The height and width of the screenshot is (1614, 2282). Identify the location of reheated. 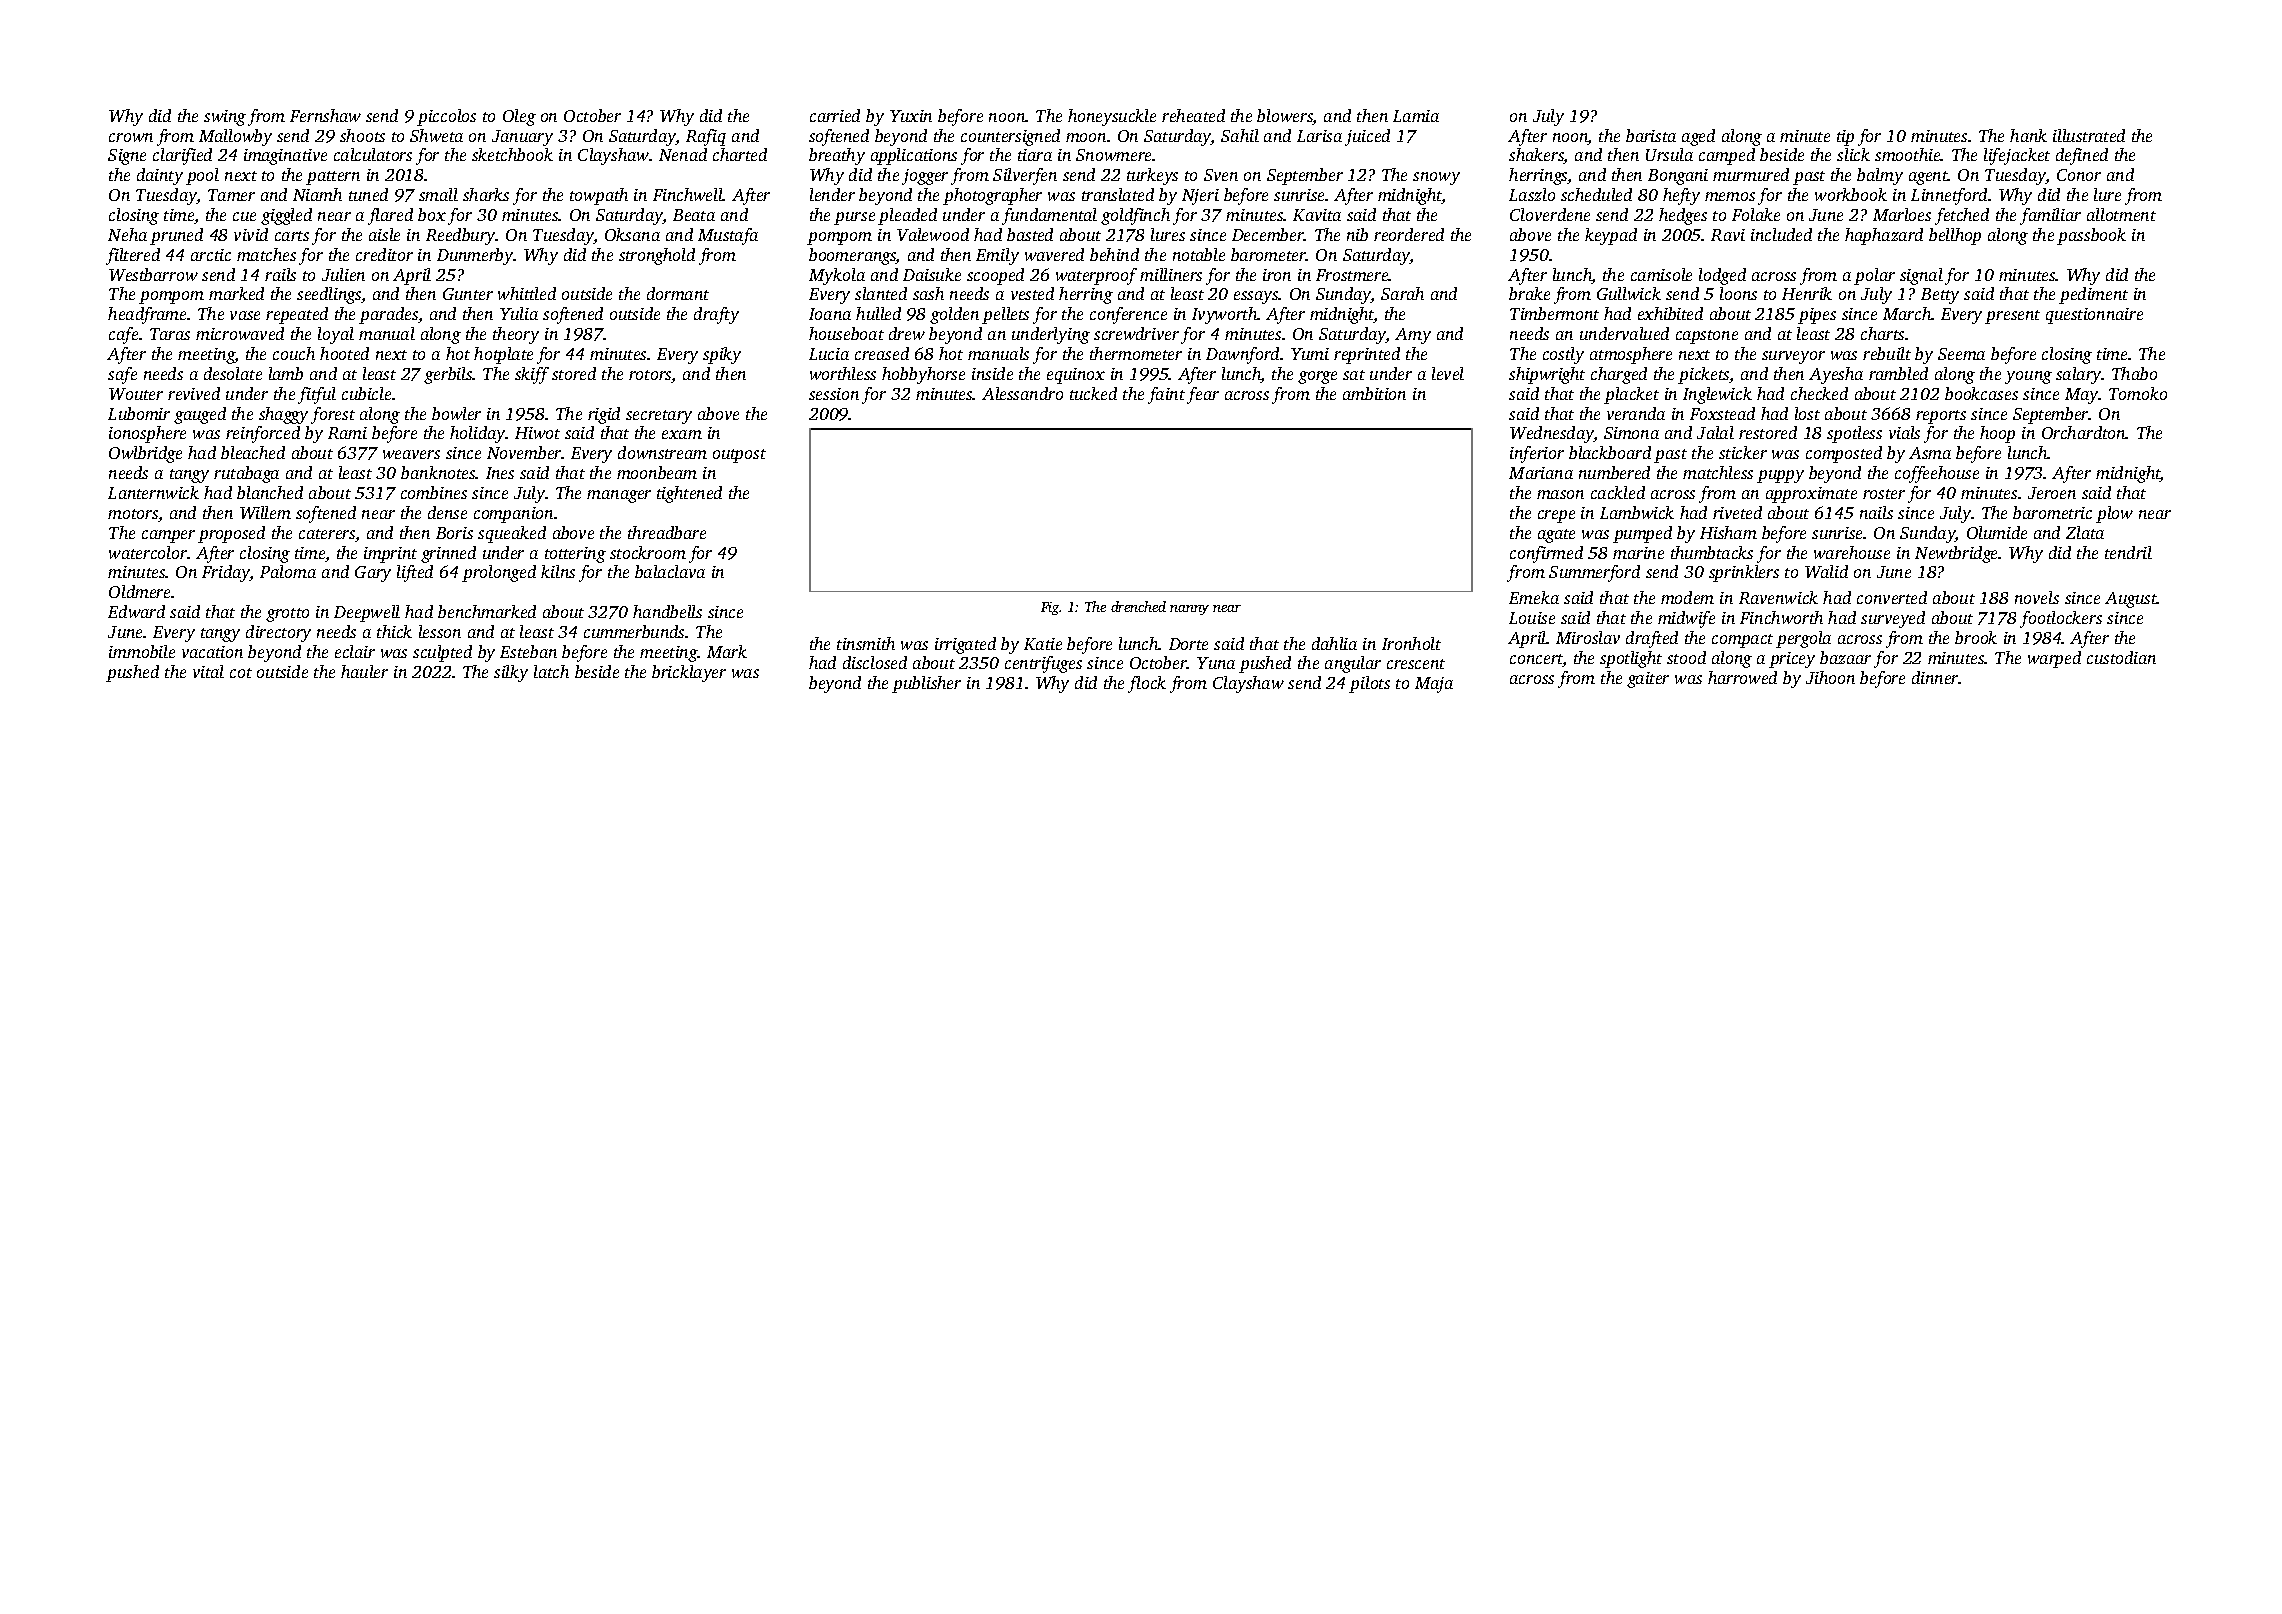
(1193, 115).
